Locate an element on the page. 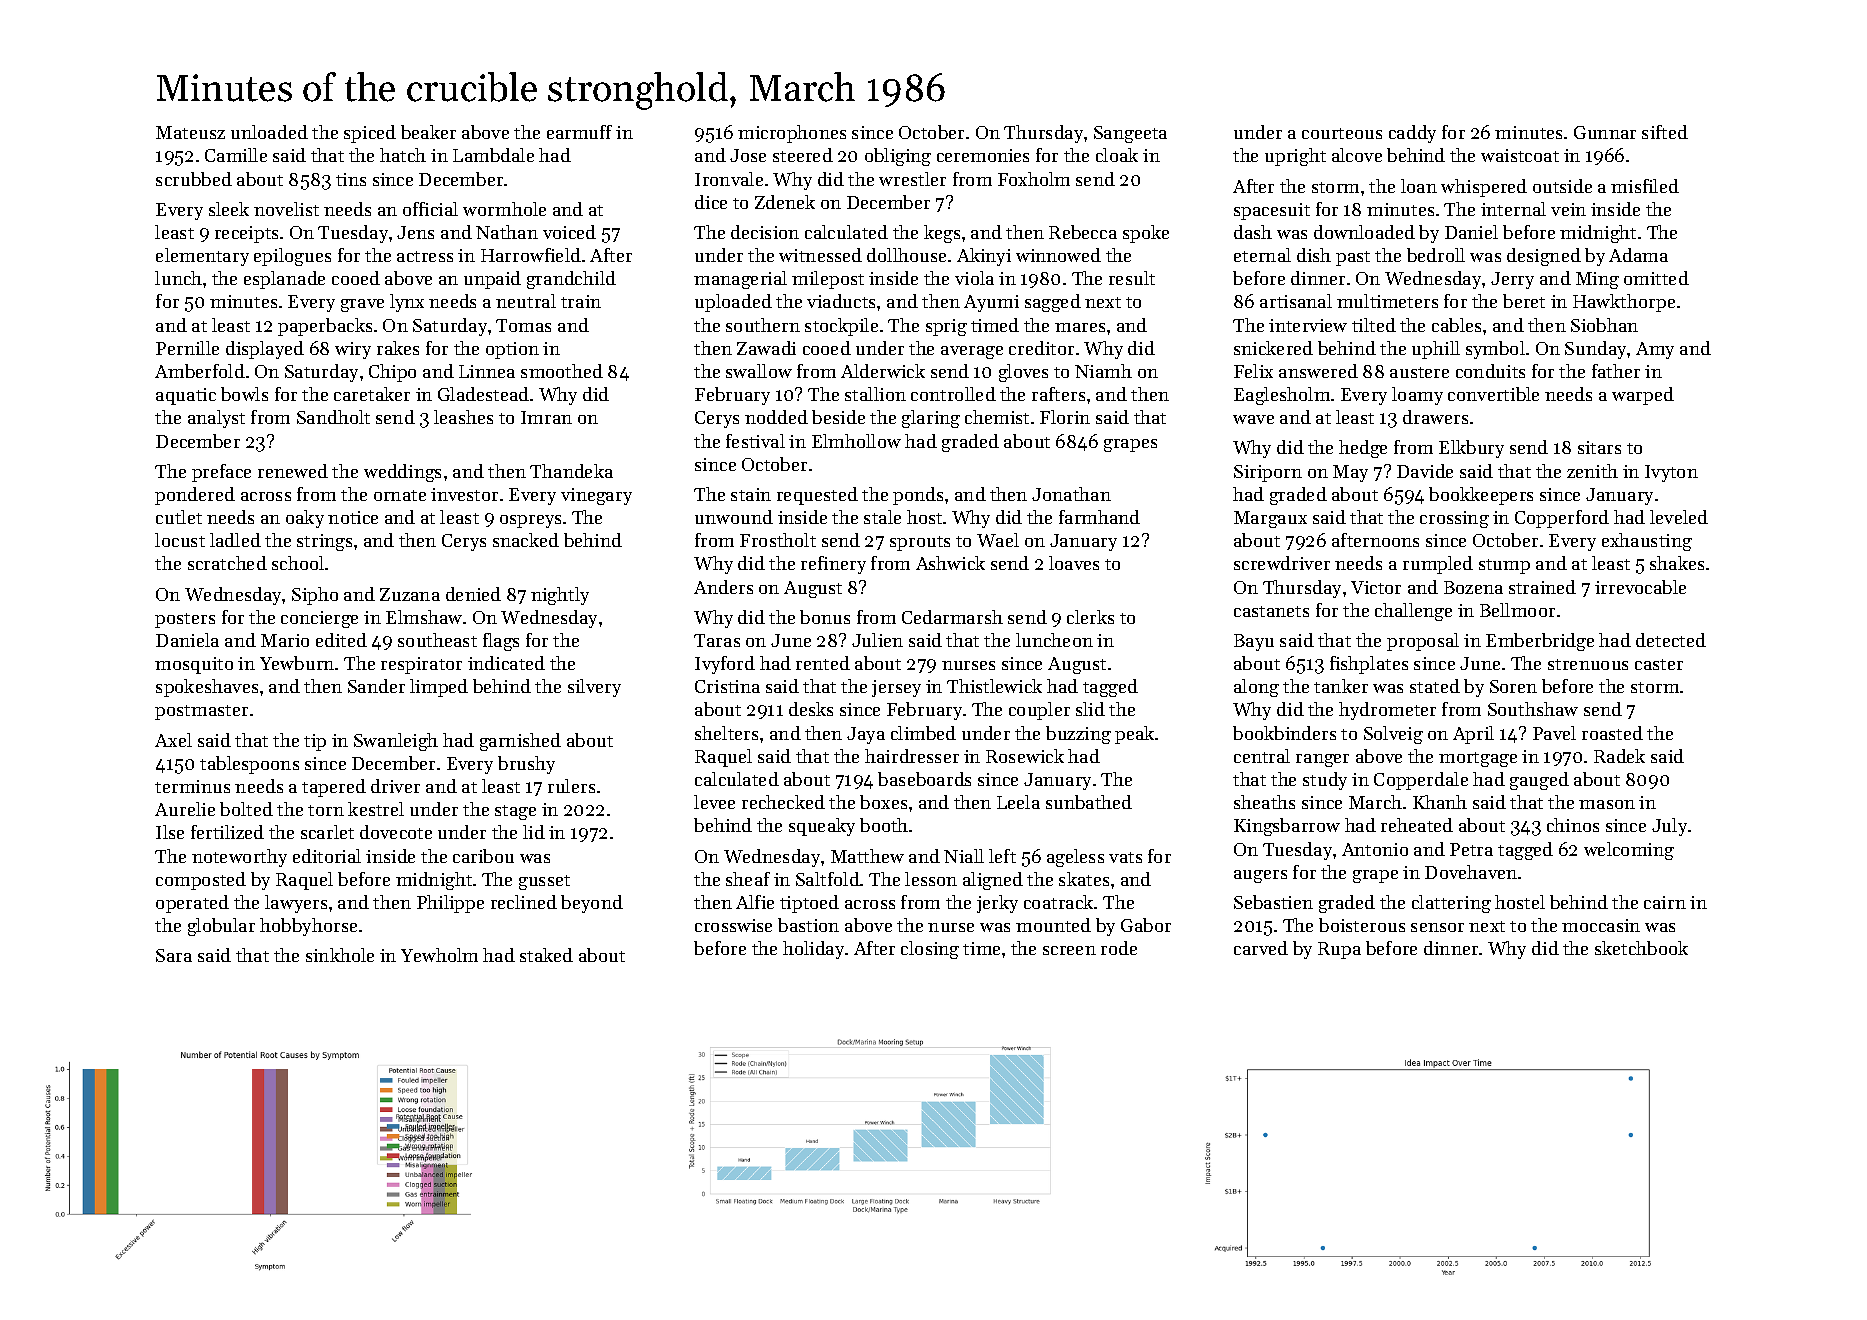 This page has width=1867, height=1320. Axel is located at coordinates (173, 740).
